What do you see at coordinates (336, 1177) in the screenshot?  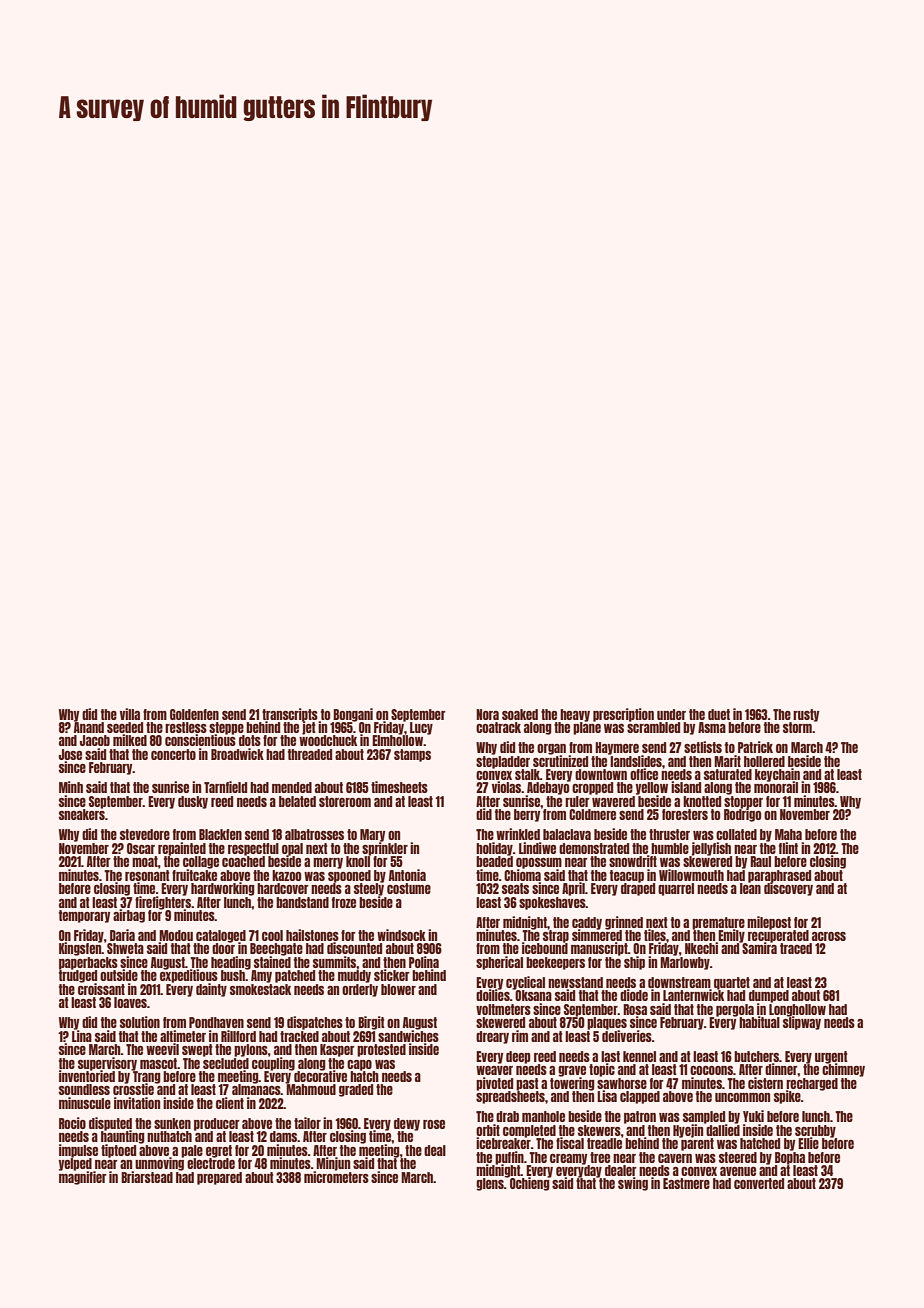 I see `micrometers` at bounding box center [336, 1177].
